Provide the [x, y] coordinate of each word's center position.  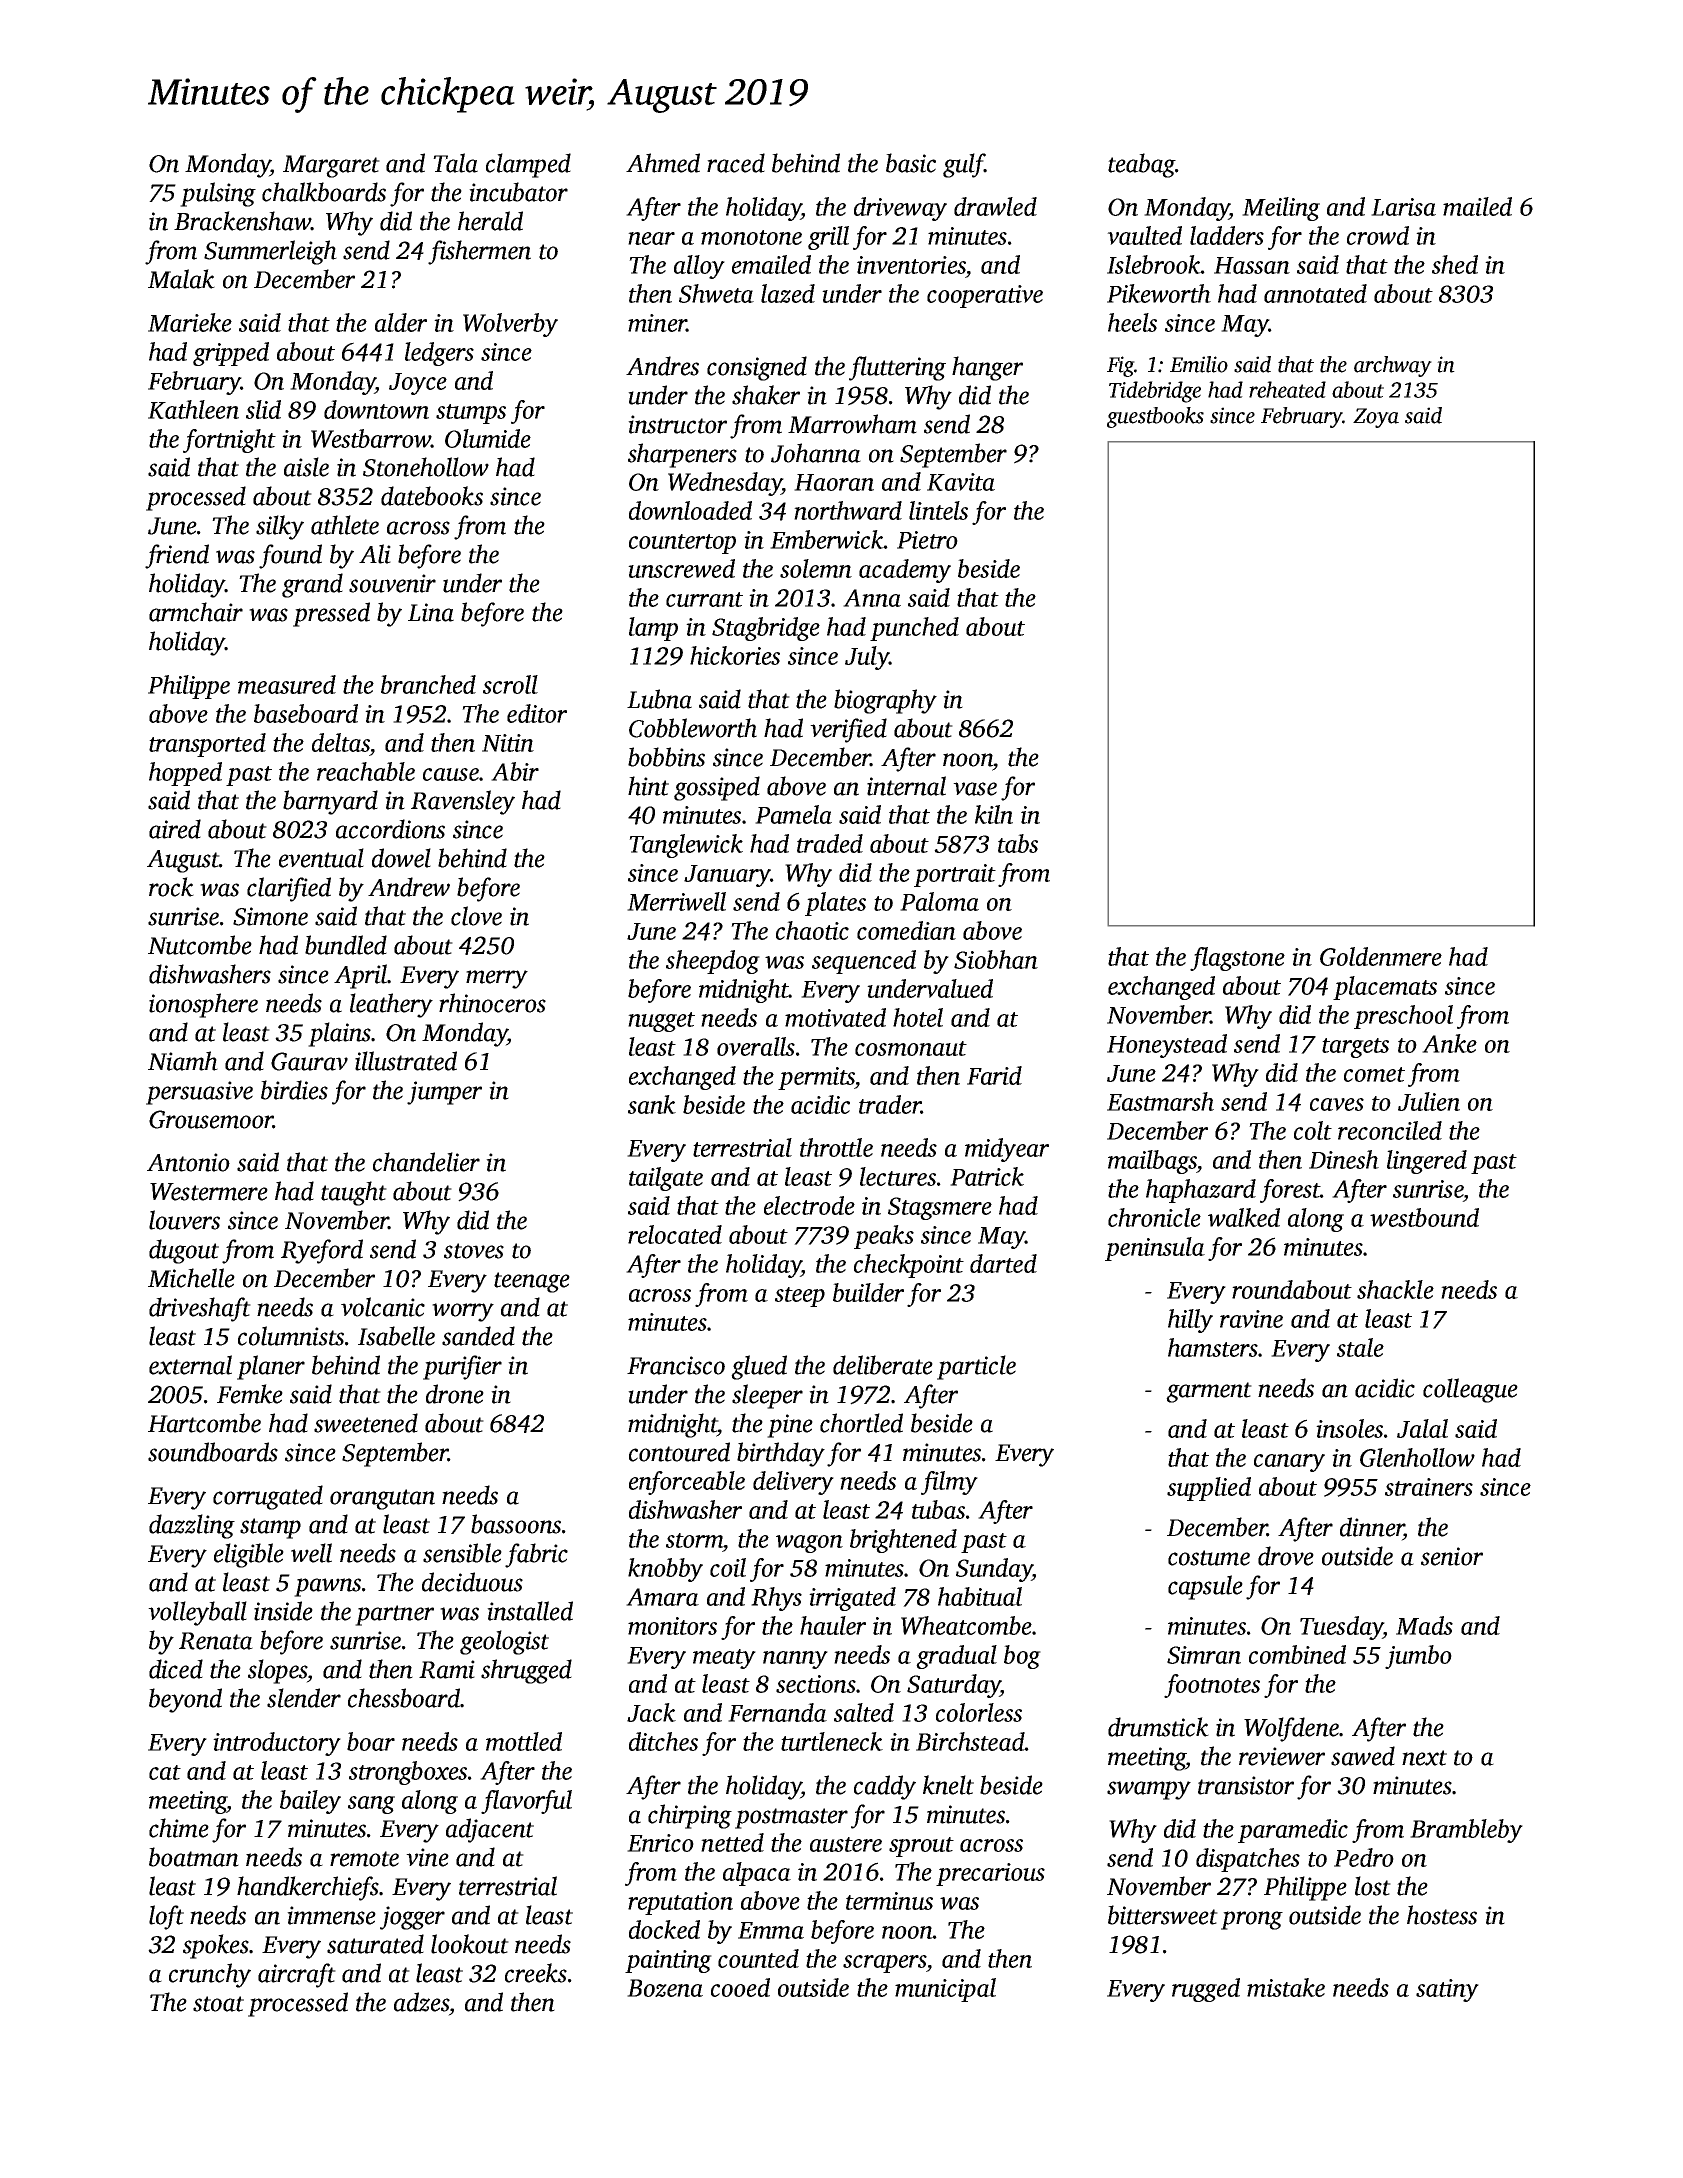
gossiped [717, 788]
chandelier [426, 1162]
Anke [1449, 1043]
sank [652, 1104]
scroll [510, 684]
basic [911, 163]
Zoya [1376, 418]
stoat [218, 2004]
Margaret [331, 166]
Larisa [1403, 207]
